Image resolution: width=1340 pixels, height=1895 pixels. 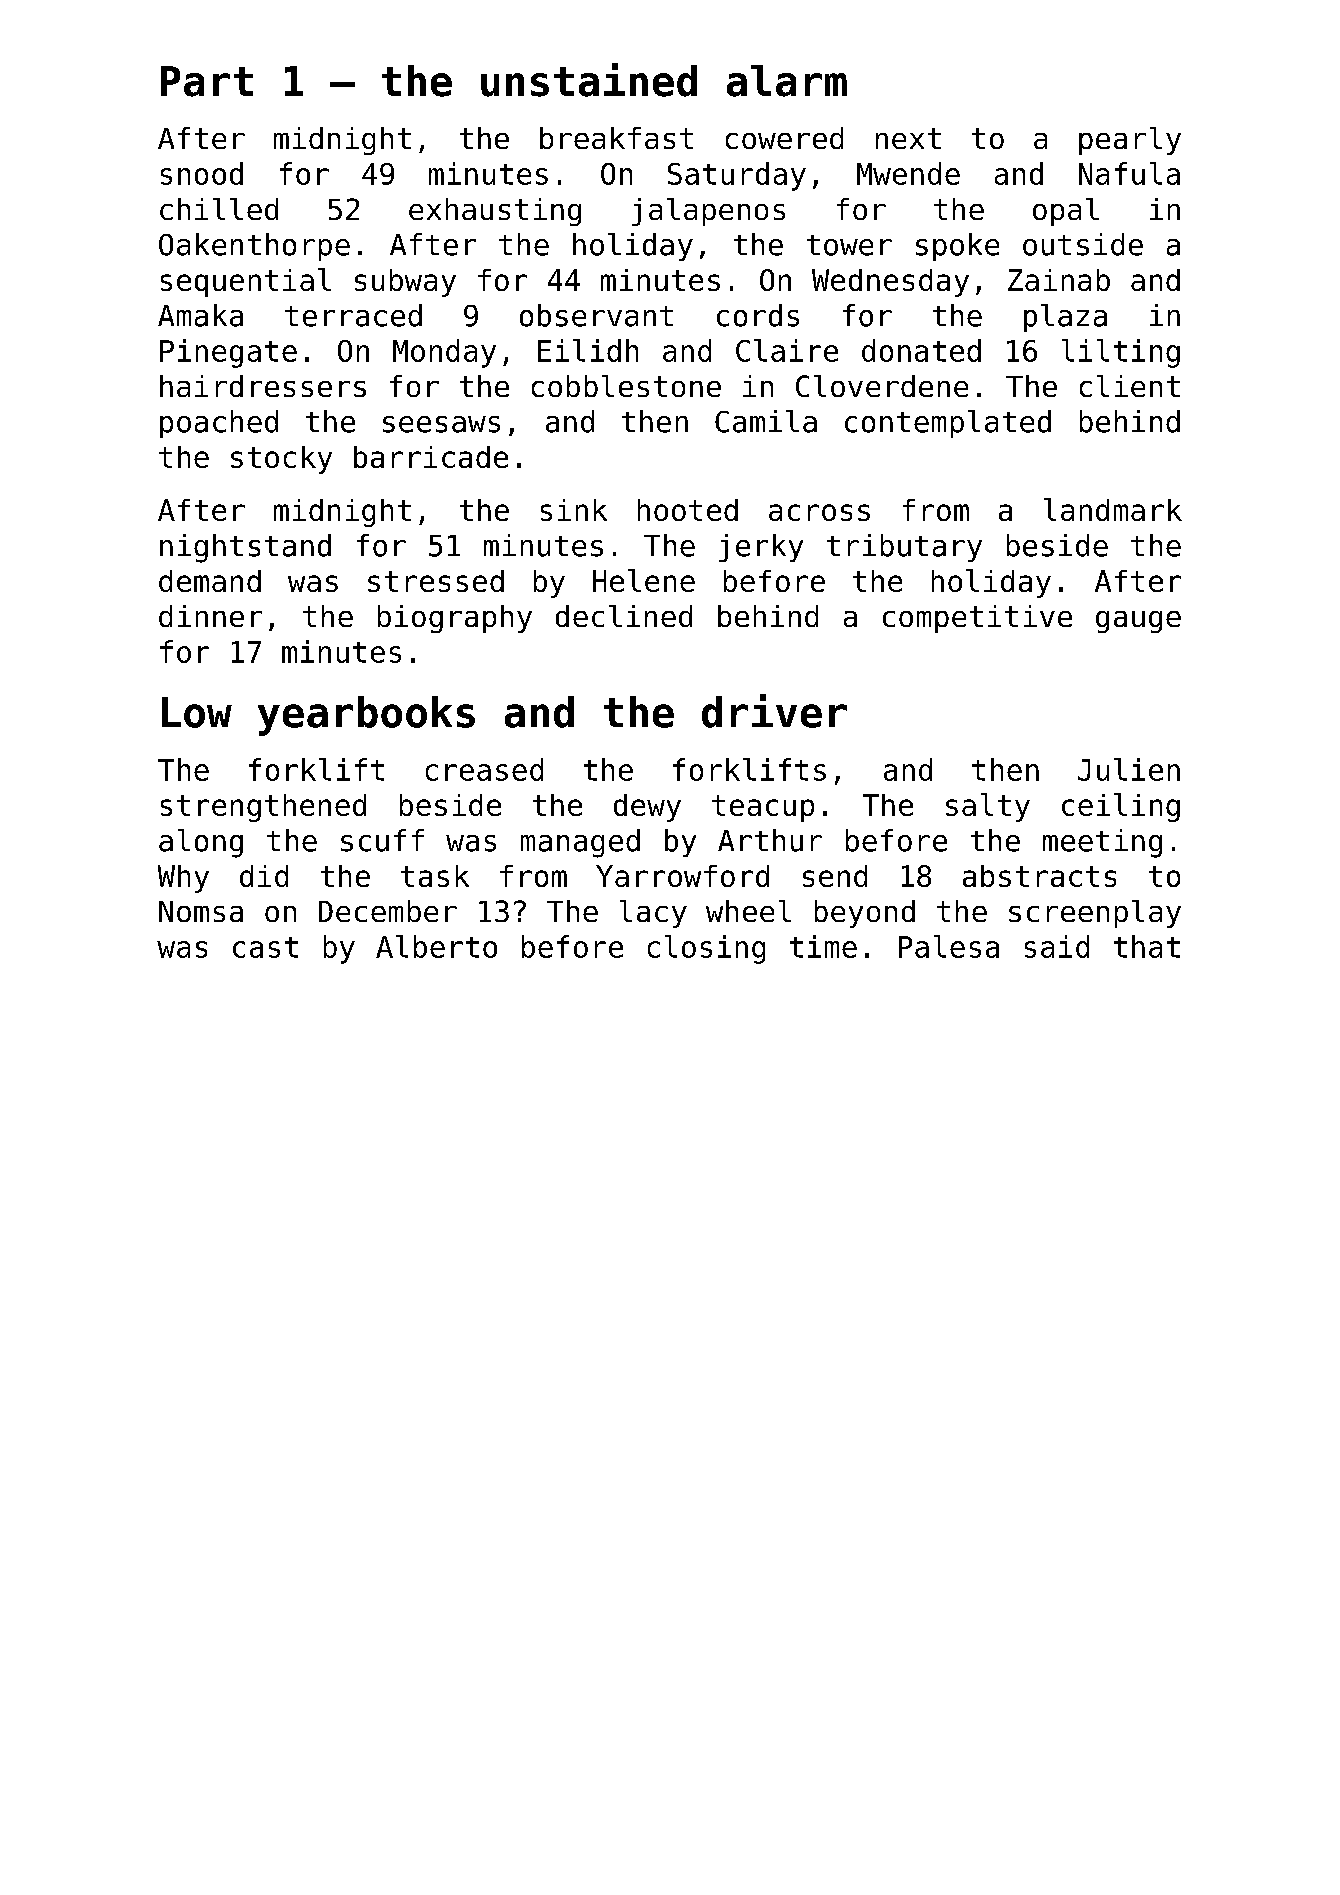 What do you see at coordinates (1129, 769) in the screenshot?
I see `Julien` at bounding box center [1129, 769].
